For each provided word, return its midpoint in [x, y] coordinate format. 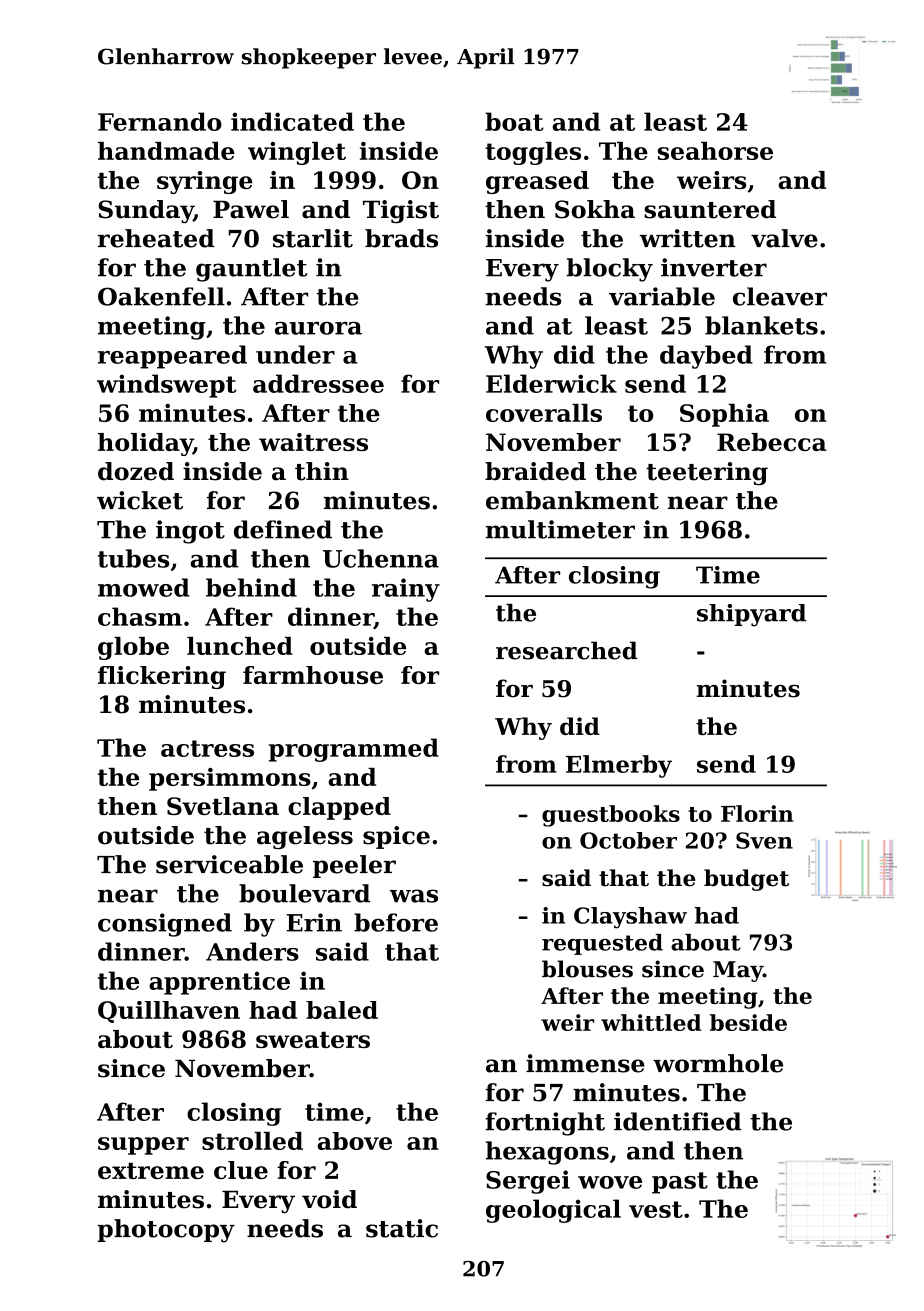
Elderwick [551, 383]
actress [207, 748]
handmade [166, 151]
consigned [165, 925]
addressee [318, 383]
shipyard [751, 615]
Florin [757, 813]
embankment [572, 500]
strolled [252, 1141]
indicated [292, 121]
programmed [354, 750]
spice [396, 837]
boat [514, 121]
